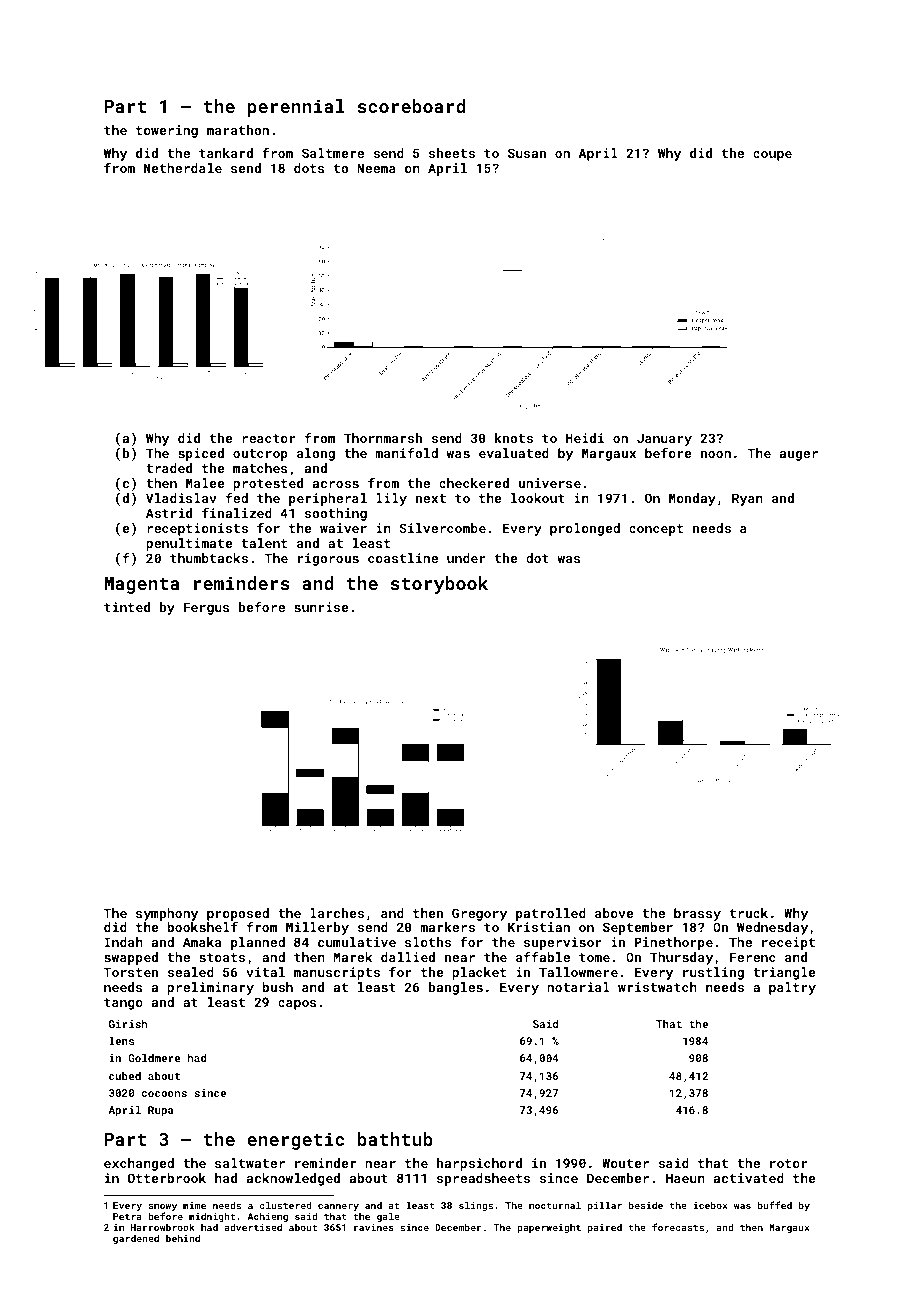  Describe the element at coordinates (549, 1228) in the screenshot. I see `paperweight` at that location.
